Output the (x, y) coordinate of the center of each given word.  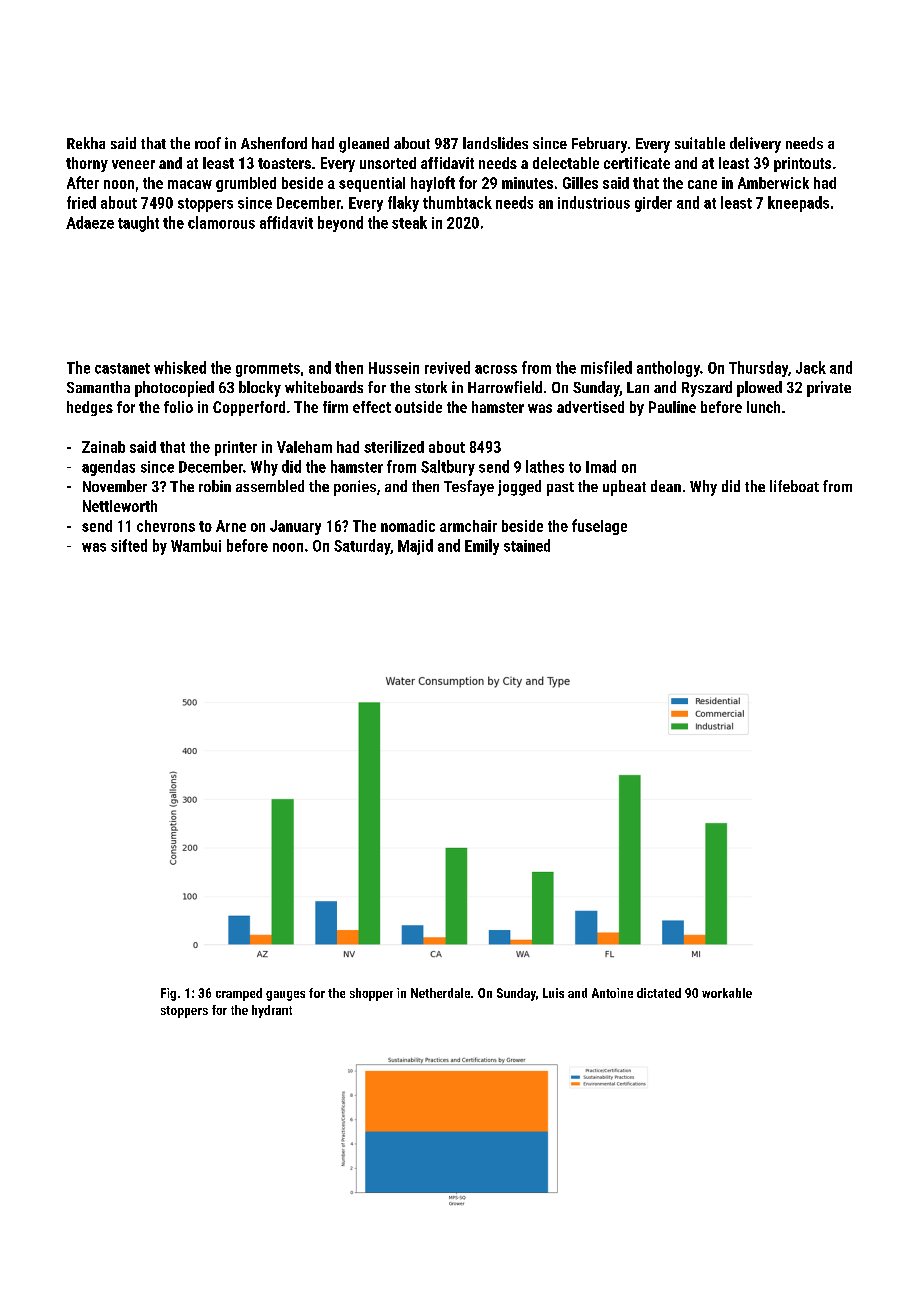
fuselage (599, 527)
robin (215, 486)
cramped (239, 994)
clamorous (221, 222)
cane (702, 184)
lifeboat (794, 486)
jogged (519, 488)
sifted (129, 545)
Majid (415, 547)
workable (727, 993)
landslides (495, 143)
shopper (371, 994)
